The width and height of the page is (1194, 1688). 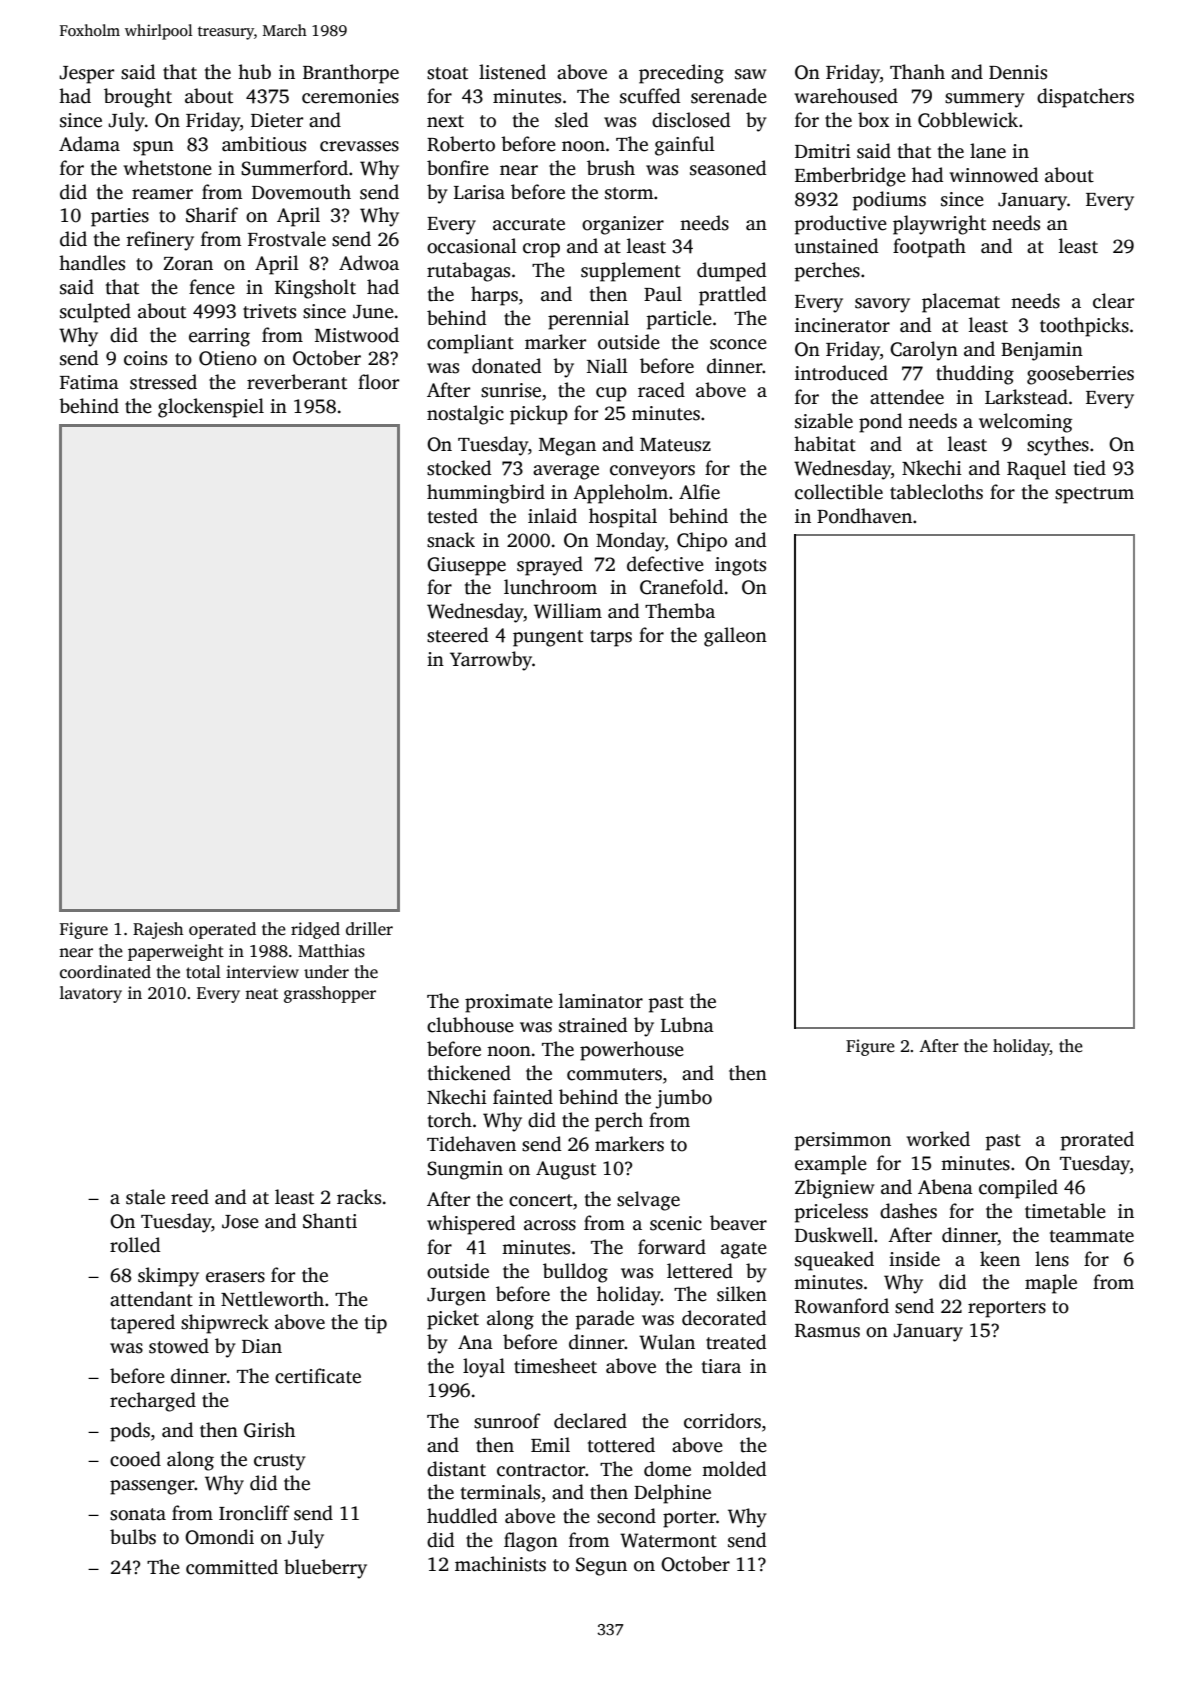 What do you see at coordinates (297, 382) in the page?
I see `reverberant` at bounding box center [297, 382].
